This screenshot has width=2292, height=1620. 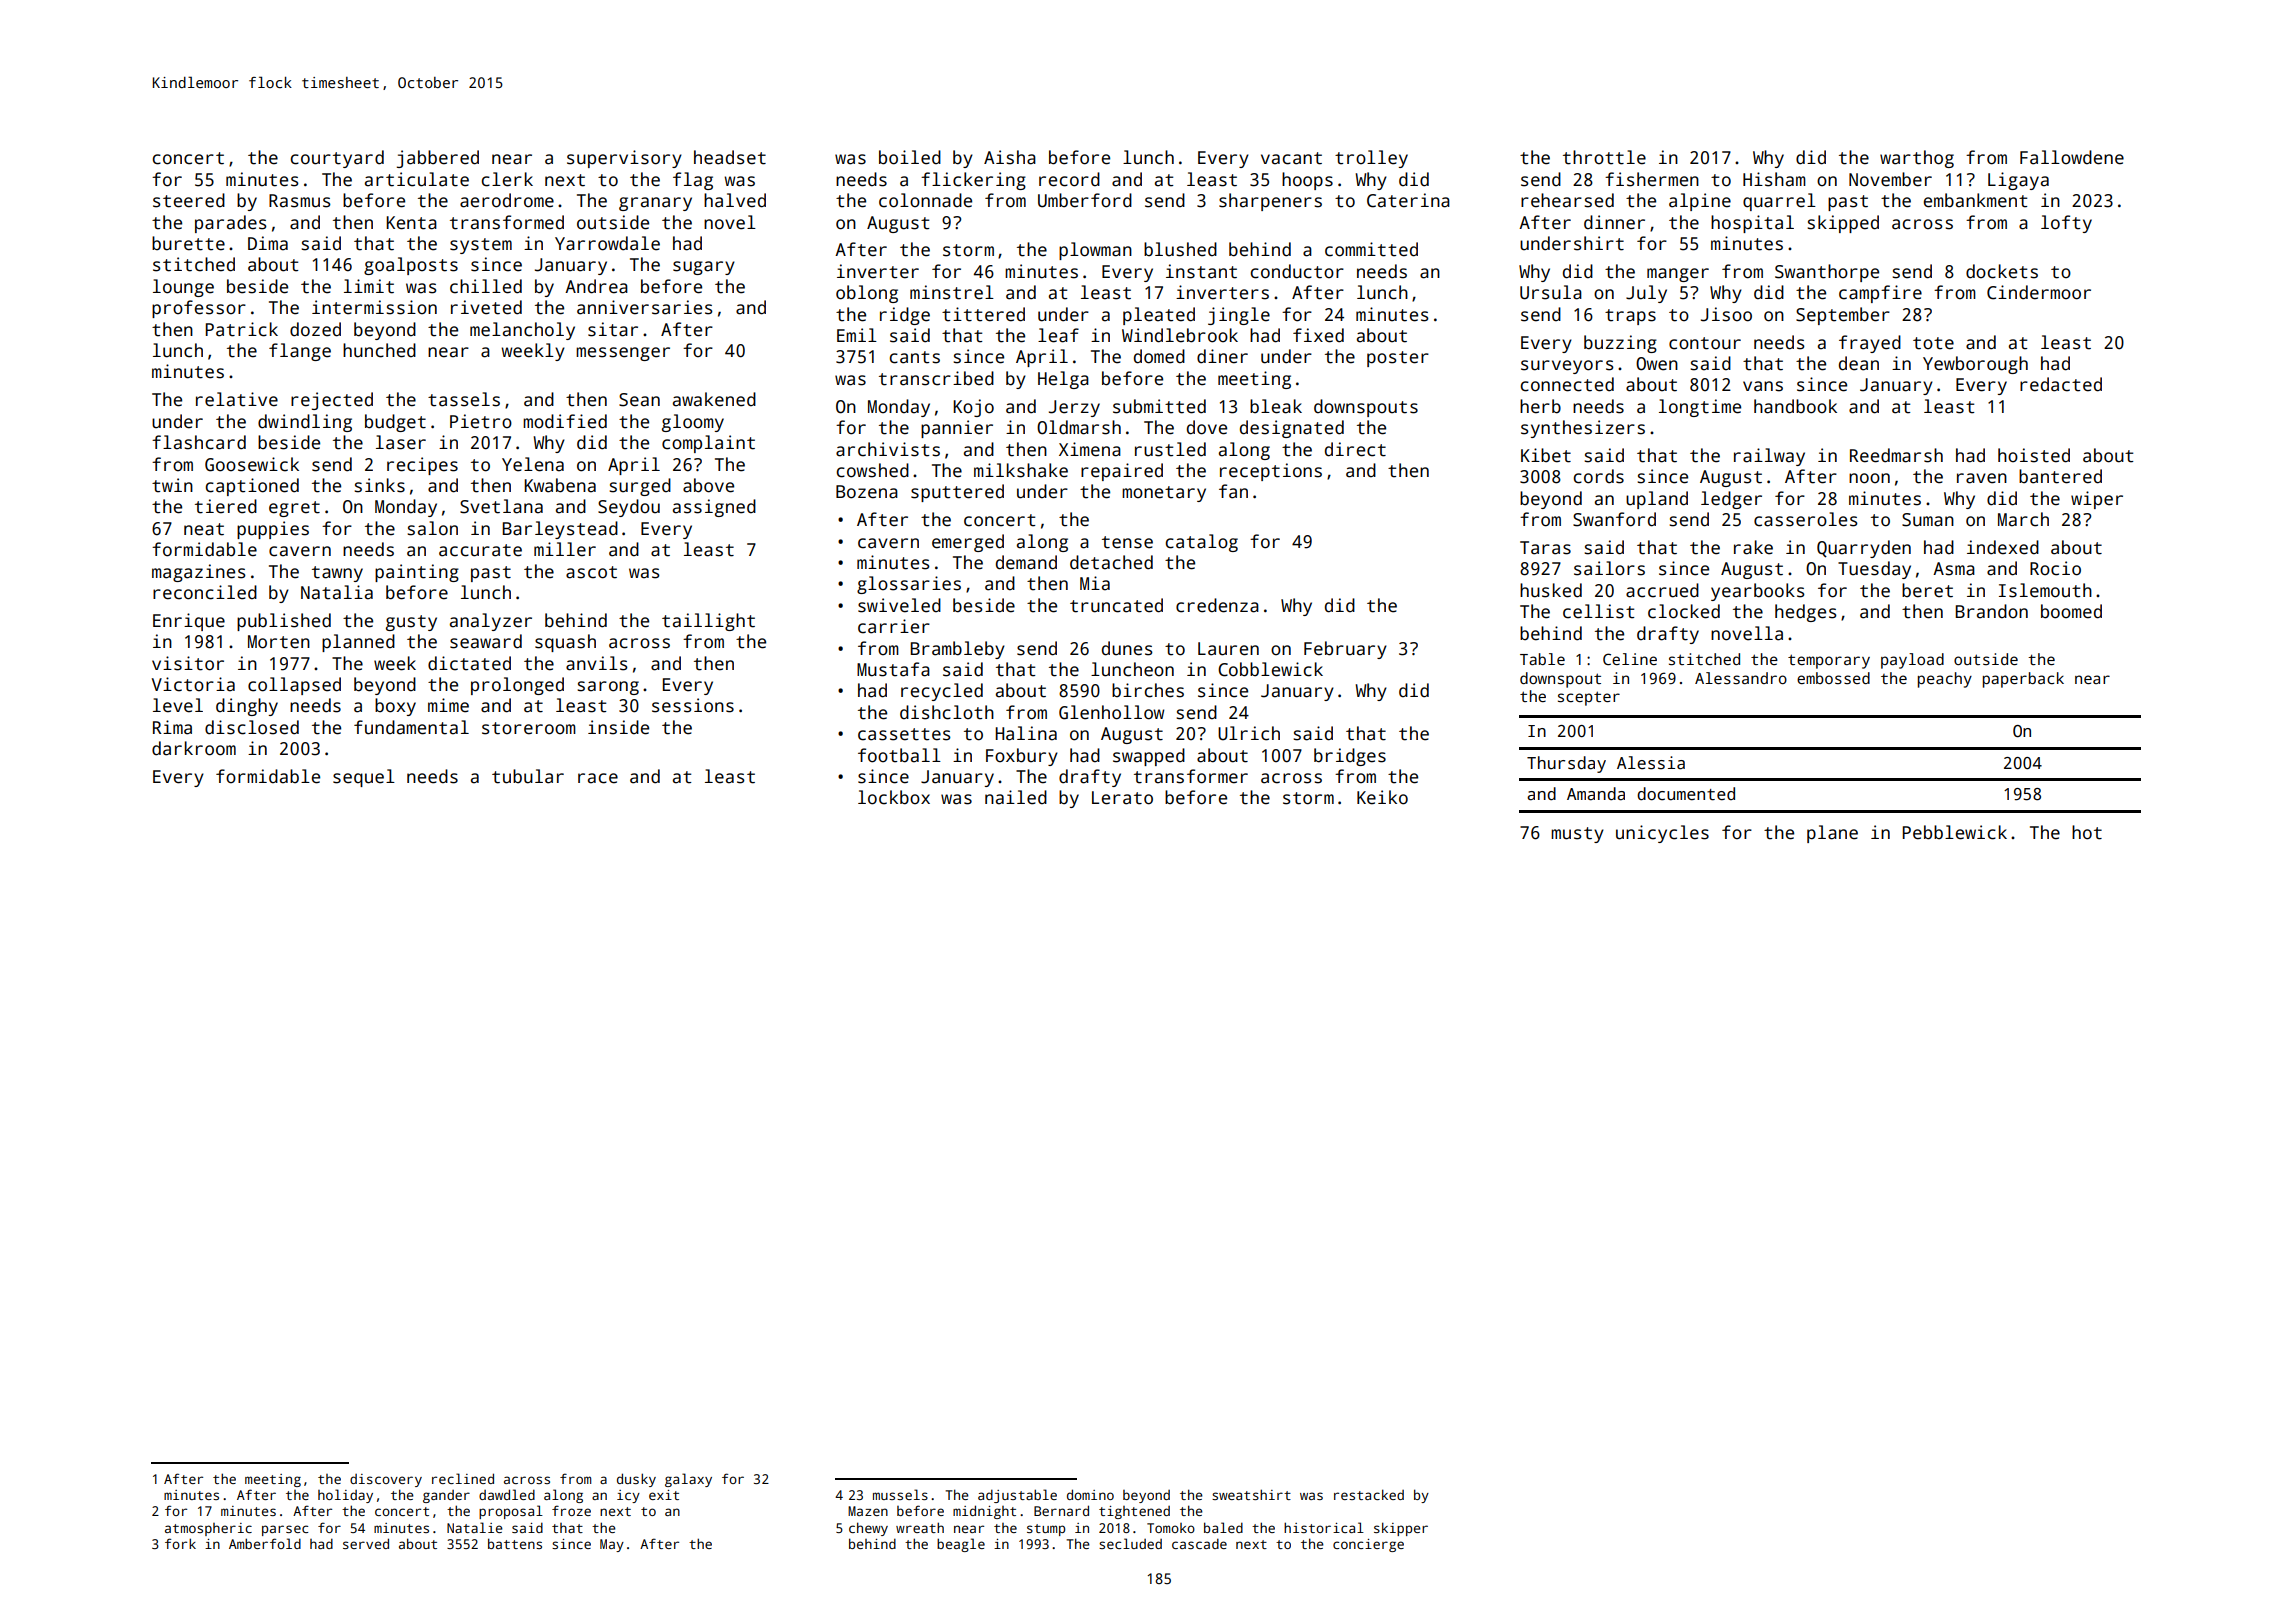 I want to click on sweatshirt, so click(x=1251, y=1494).
